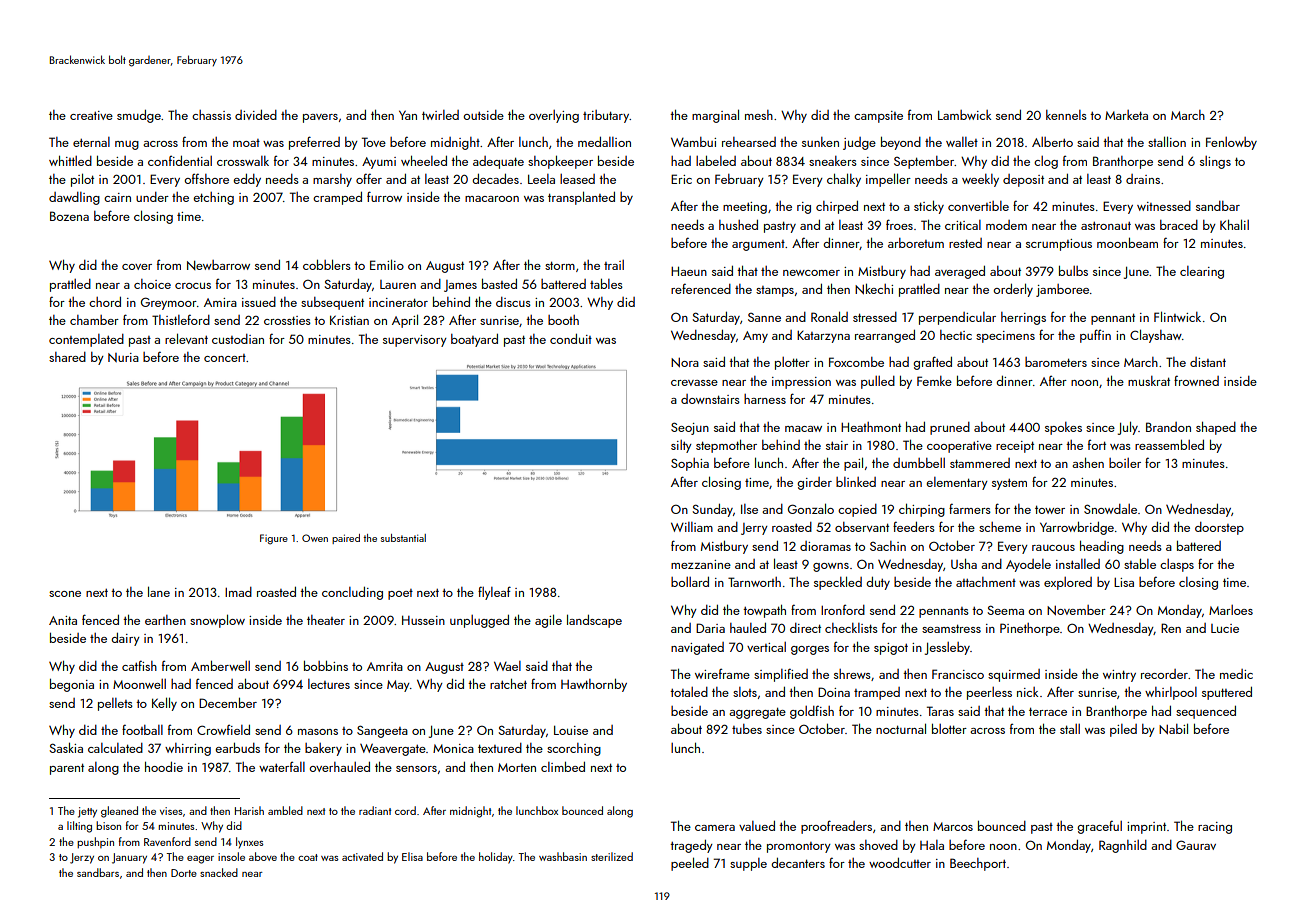  What do you see at coordinates (87, 812) in the page?
I see `jetty` at bounding box center [87, 812].
